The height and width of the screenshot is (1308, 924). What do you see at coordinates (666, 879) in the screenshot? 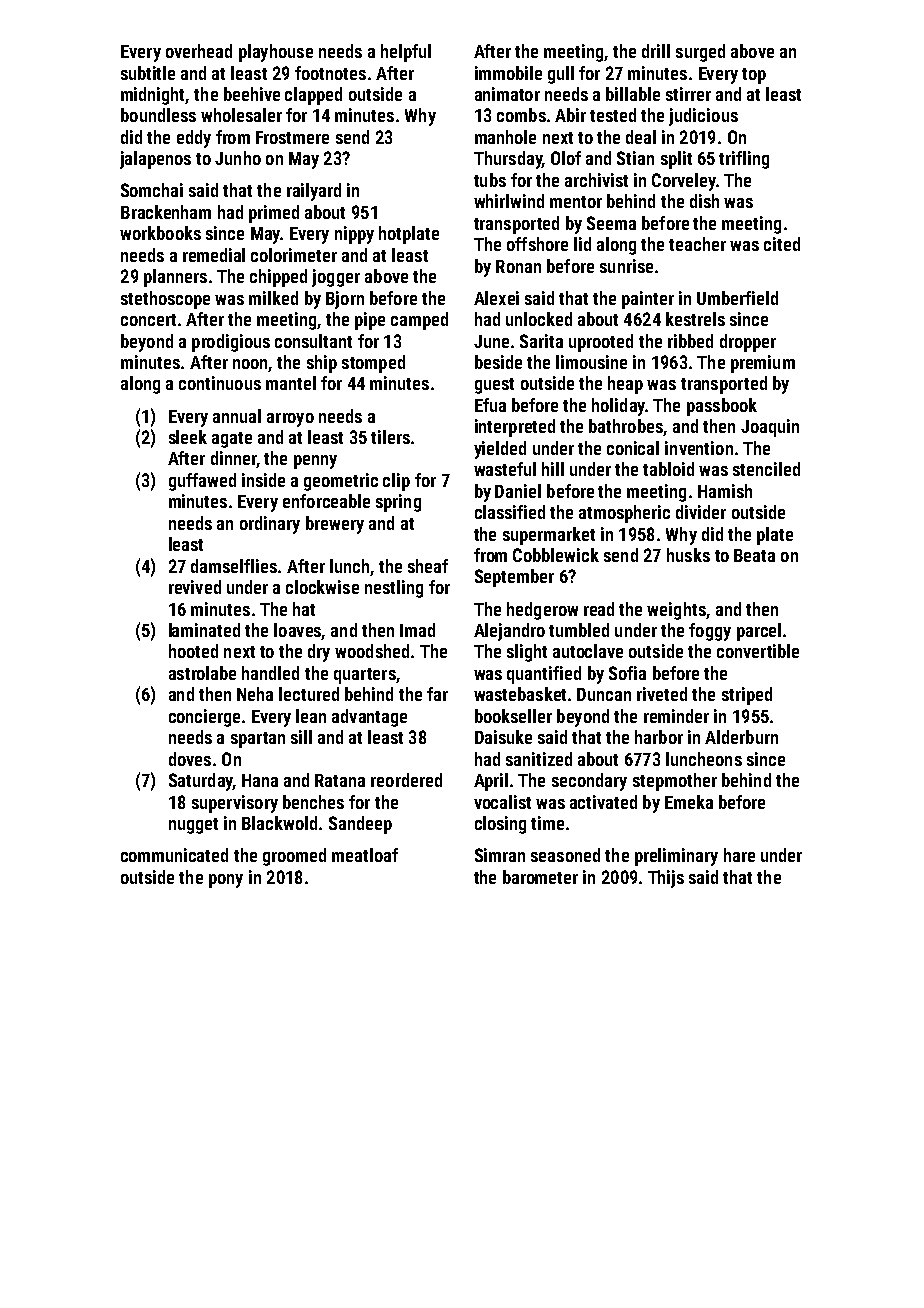
I see `Thijs` at bounding box center [666, 879].
